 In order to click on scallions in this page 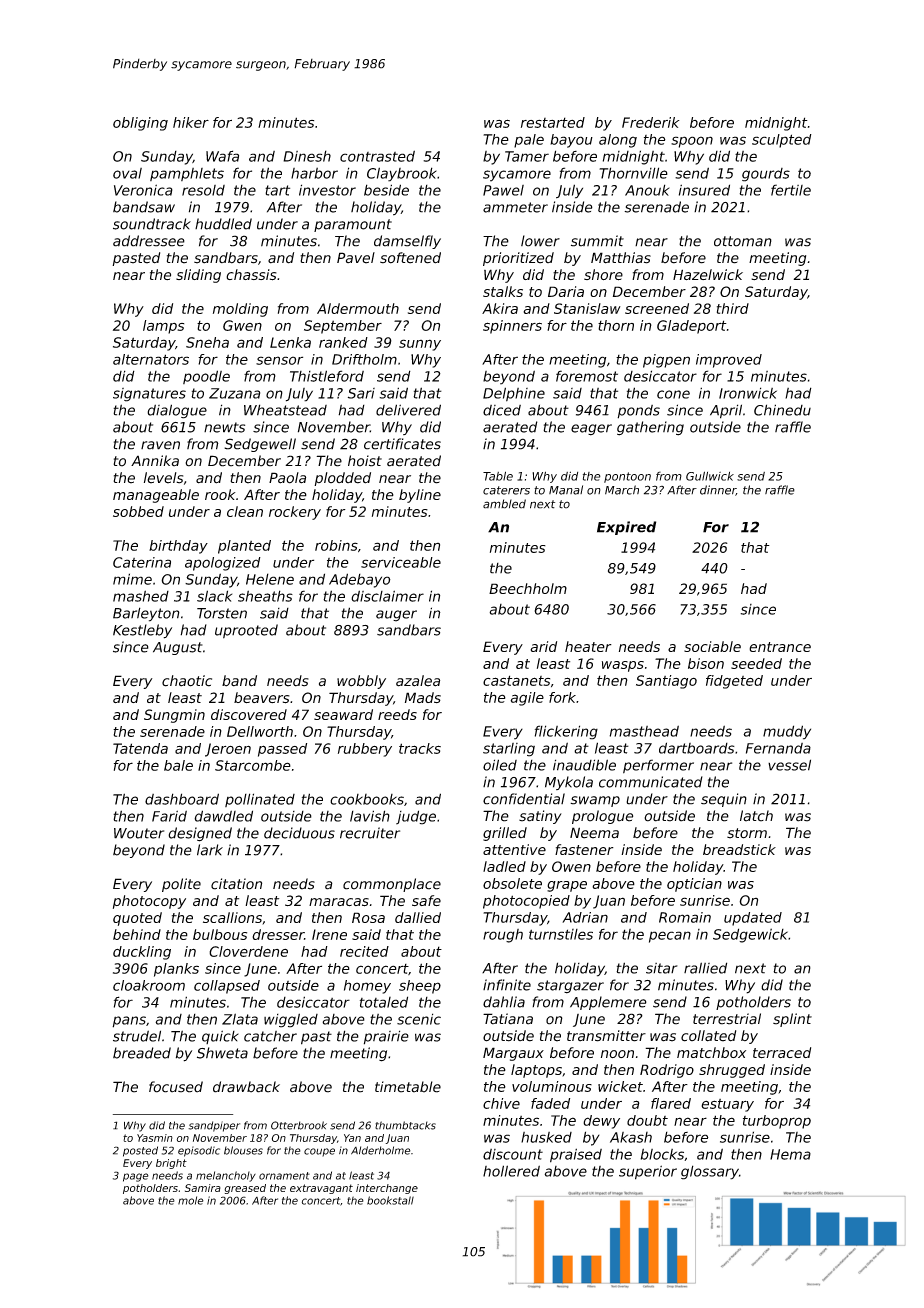, I will do `click(232, 917)`.
